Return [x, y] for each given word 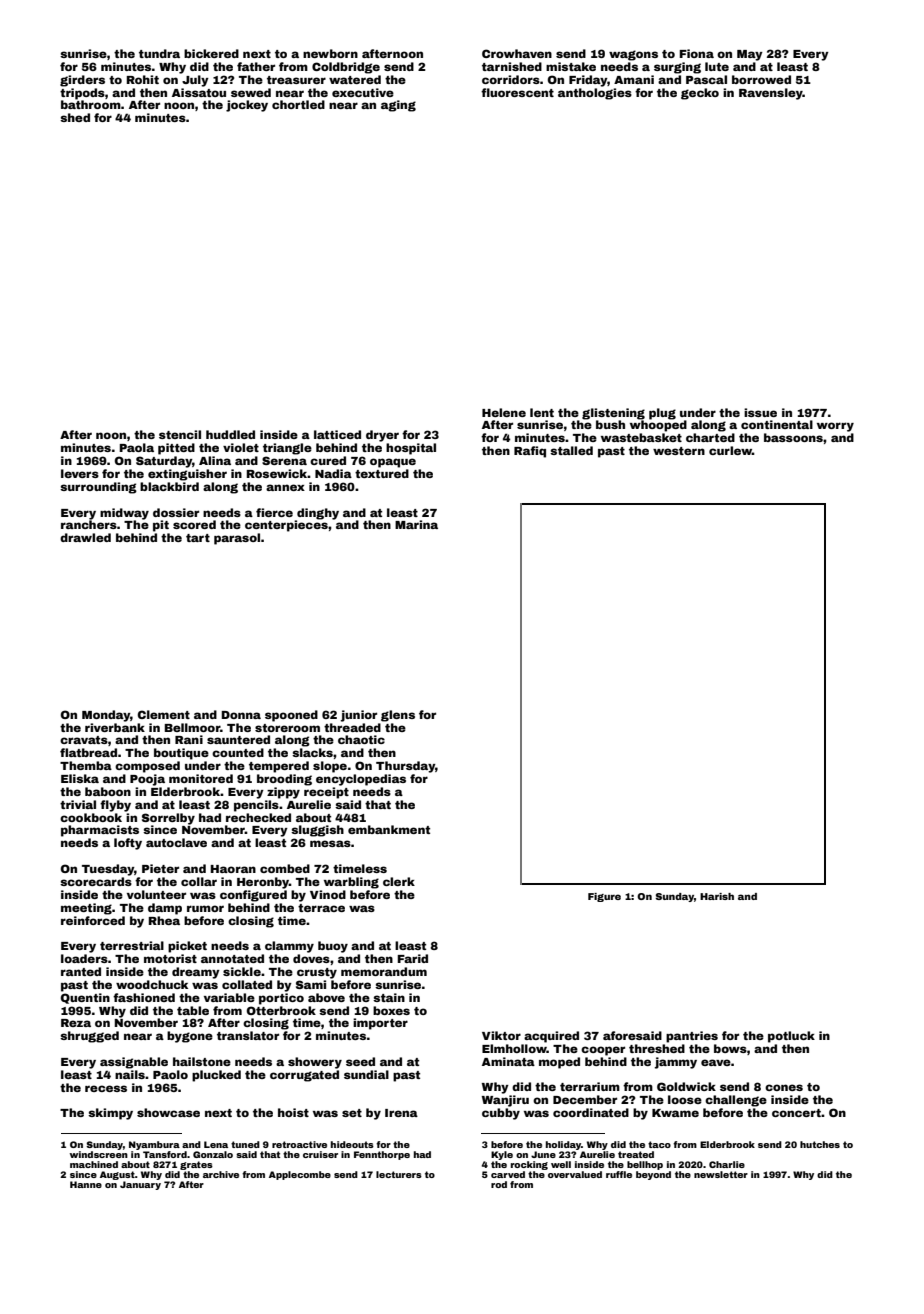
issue [760, 412]
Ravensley [771, 94]
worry [835, 427]
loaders [84, 958]
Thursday [405, 767]
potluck [791, 1037]
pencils [256, 806]
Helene [504, 412]
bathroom [91, 104]
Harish [717, 896]
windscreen [99, 1154]
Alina [215, 460]
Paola [137, 447]
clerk [399, 881]
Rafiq [530, 452]
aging [398, 106]
